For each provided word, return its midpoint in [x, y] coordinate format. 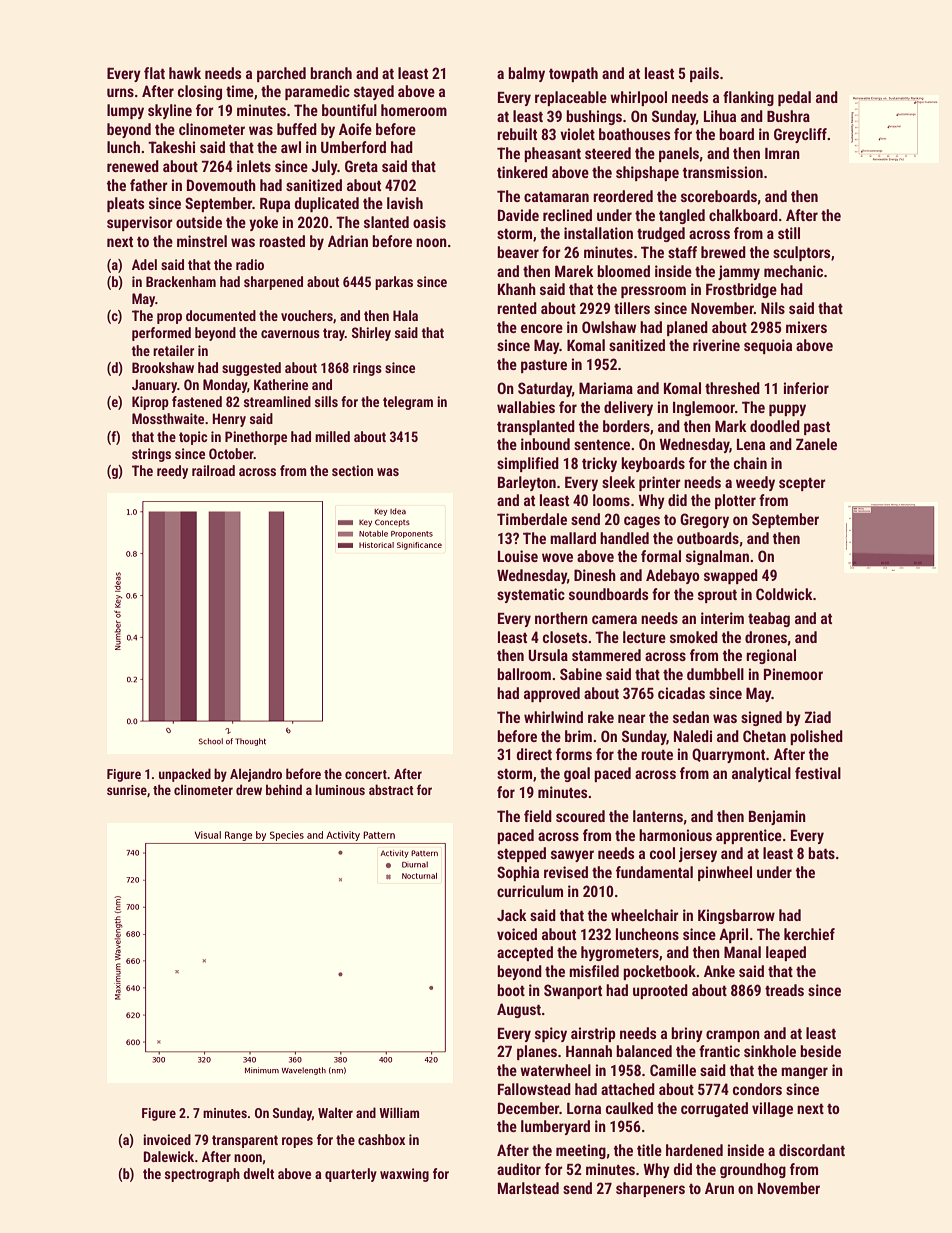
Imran [782, 153]
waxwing [404, 1175]
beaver [518, 252]
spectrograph [202, 1175]
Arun [719, 1188]
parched [281, 74]
